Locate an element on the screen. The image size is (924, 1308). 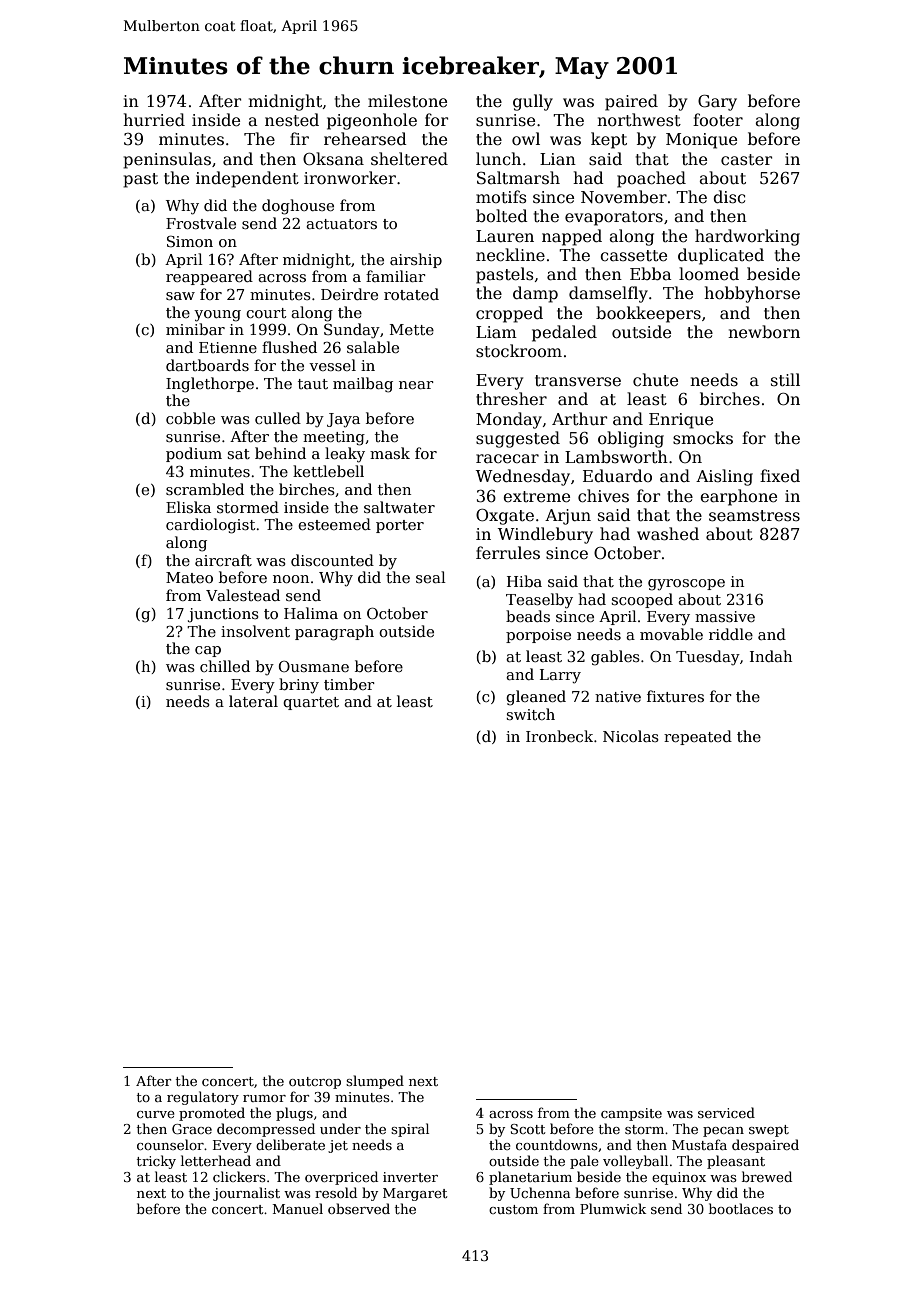
northwest is located at coordinates (639, 119).
